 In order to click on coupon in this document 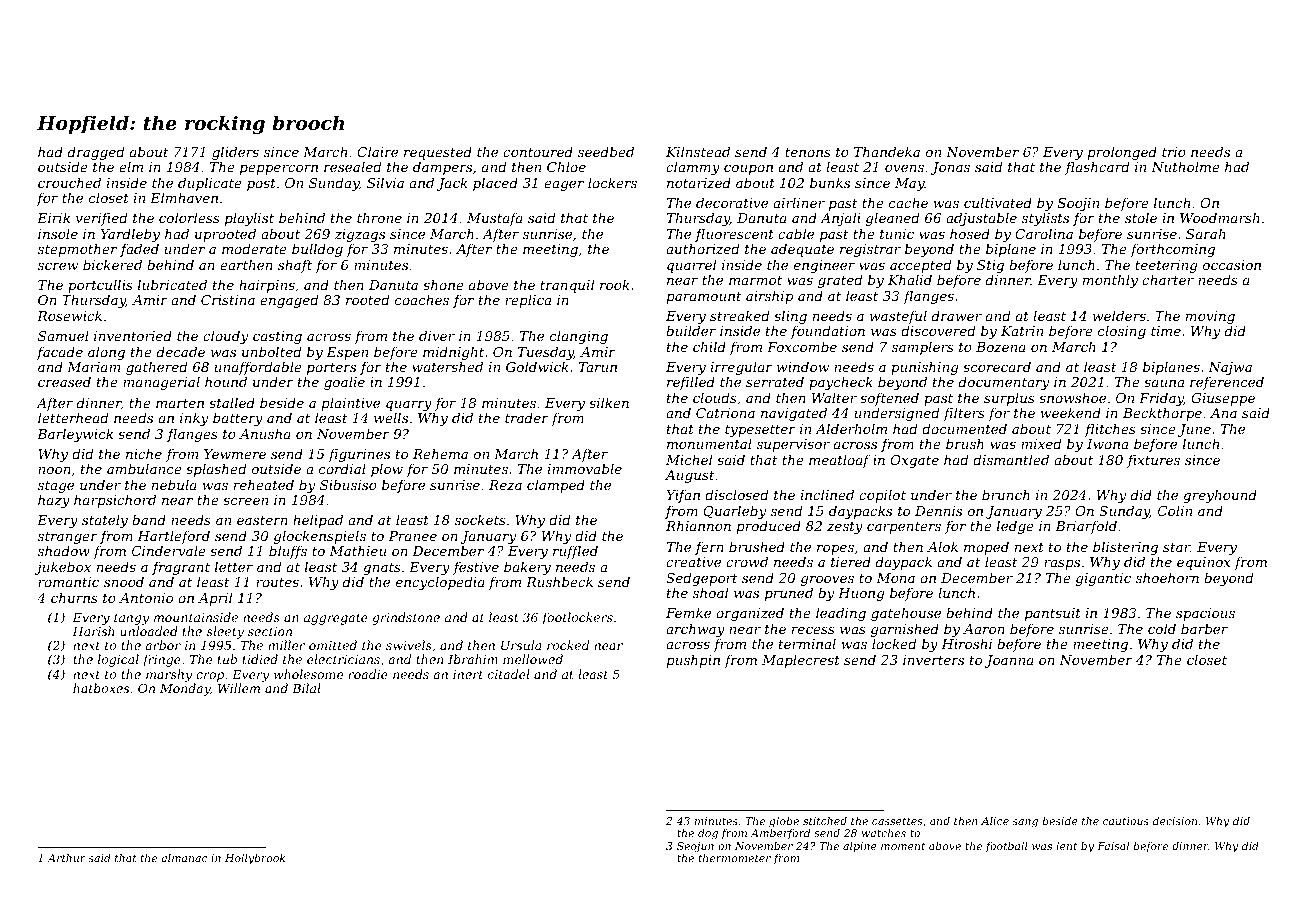, I will do `click(748, 170)`.
